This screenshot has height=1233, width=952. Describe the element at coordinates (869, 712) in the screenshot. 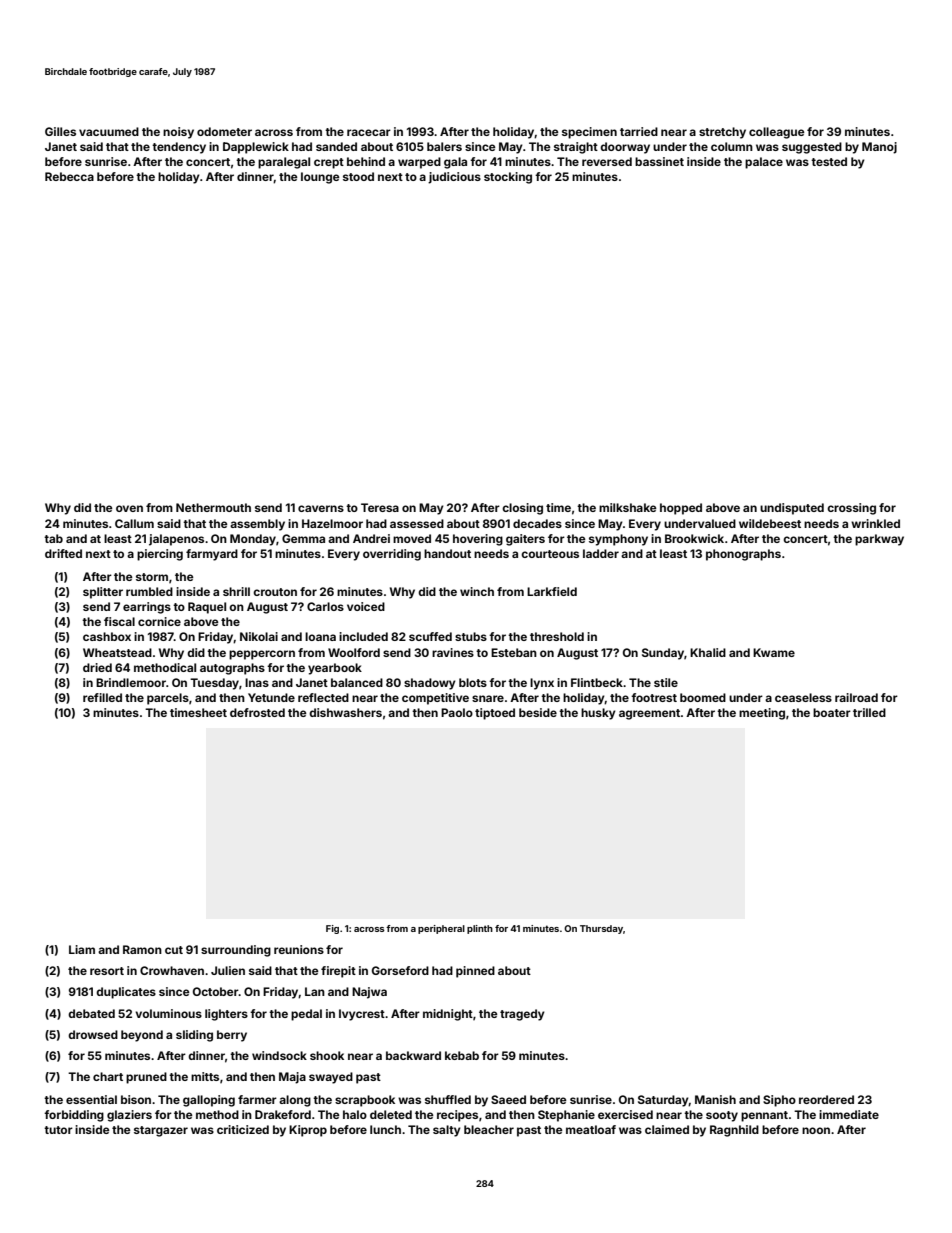

I see `trilled` at that location.
